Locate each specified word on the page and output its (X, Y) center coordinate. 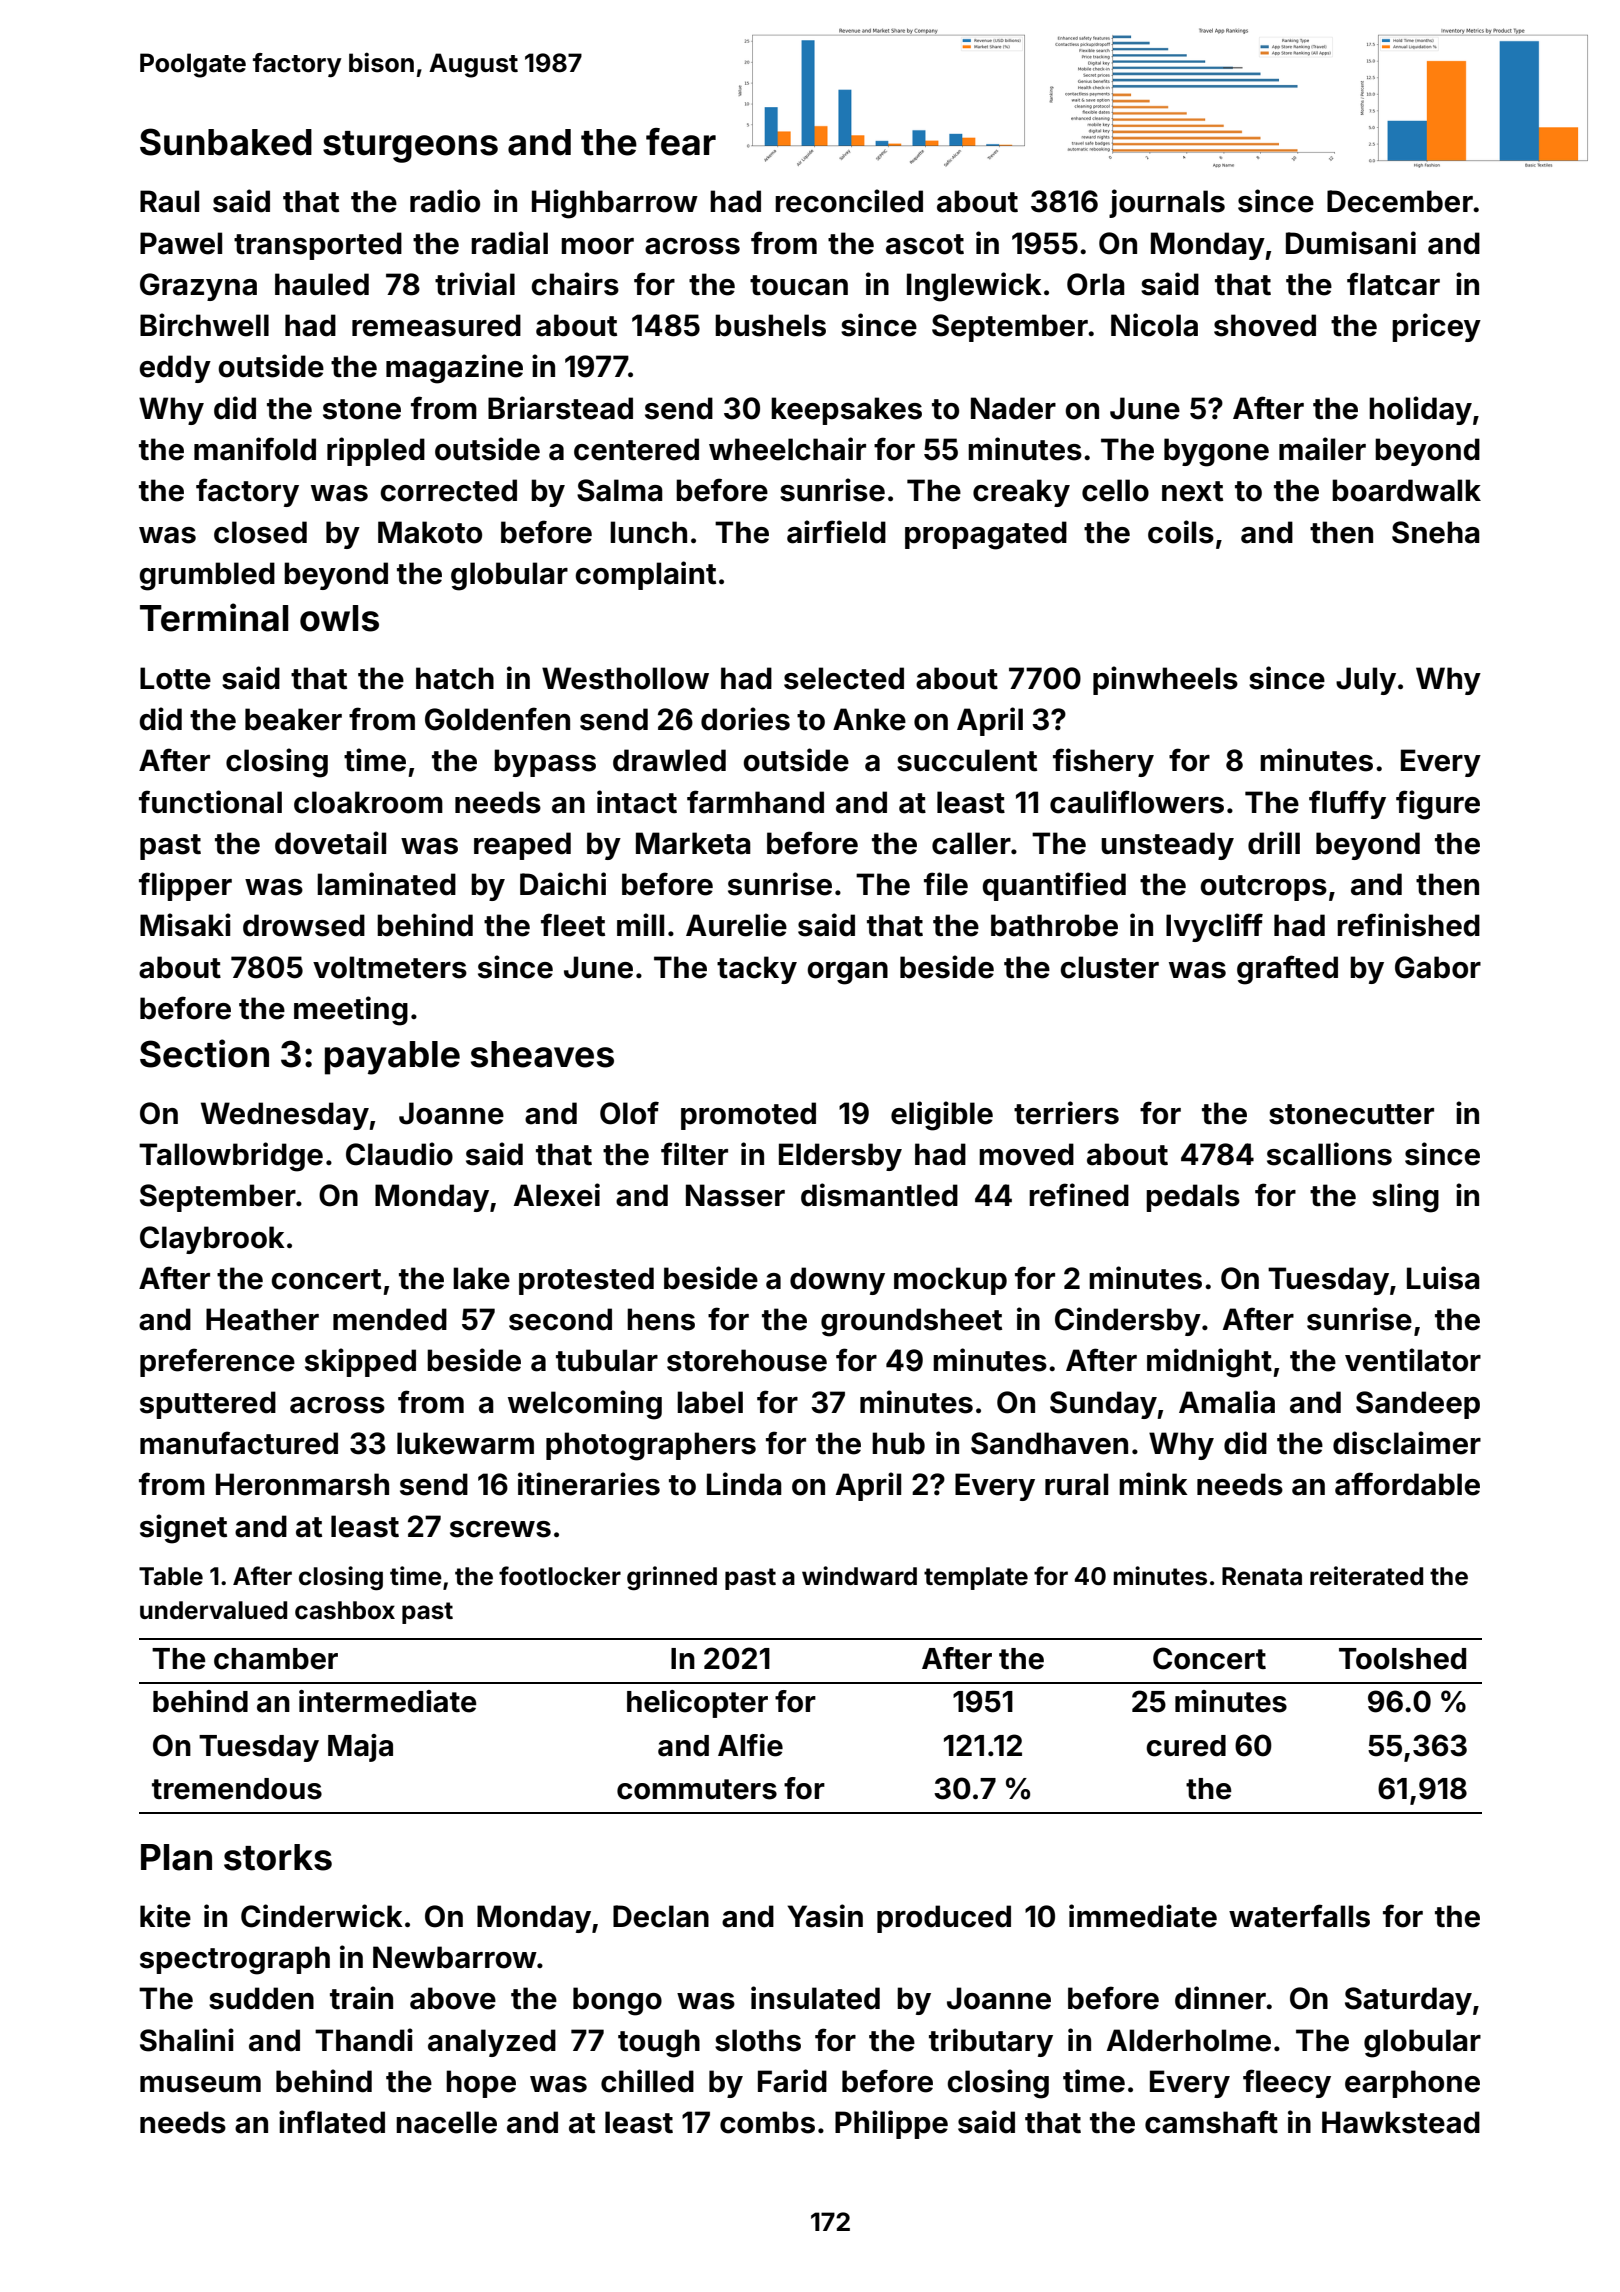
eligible (942, 1116)
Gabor (1438, 967)
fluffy (1347, 804)
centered (636, 449)
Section (204, 1053)
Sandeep (1418, 1405)
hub (898, 1443)
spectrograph (235, 1960)
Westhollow (625, 678)
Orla (1096, 284)
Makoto (430, 532)
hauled (322, 284)
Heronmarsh (302, 1484)
